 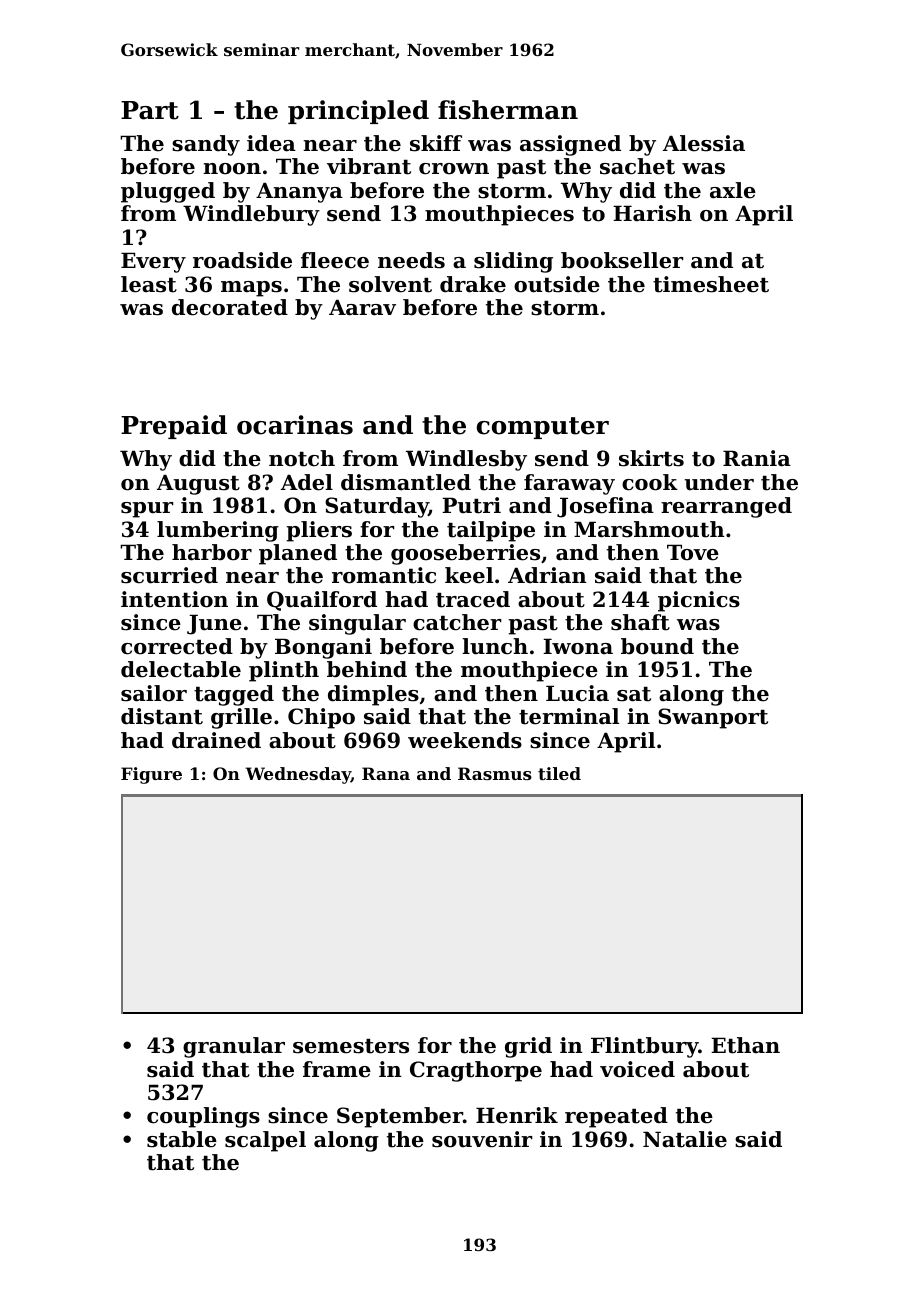 I want to click on Prepaid, so click(x=174, y=427).
